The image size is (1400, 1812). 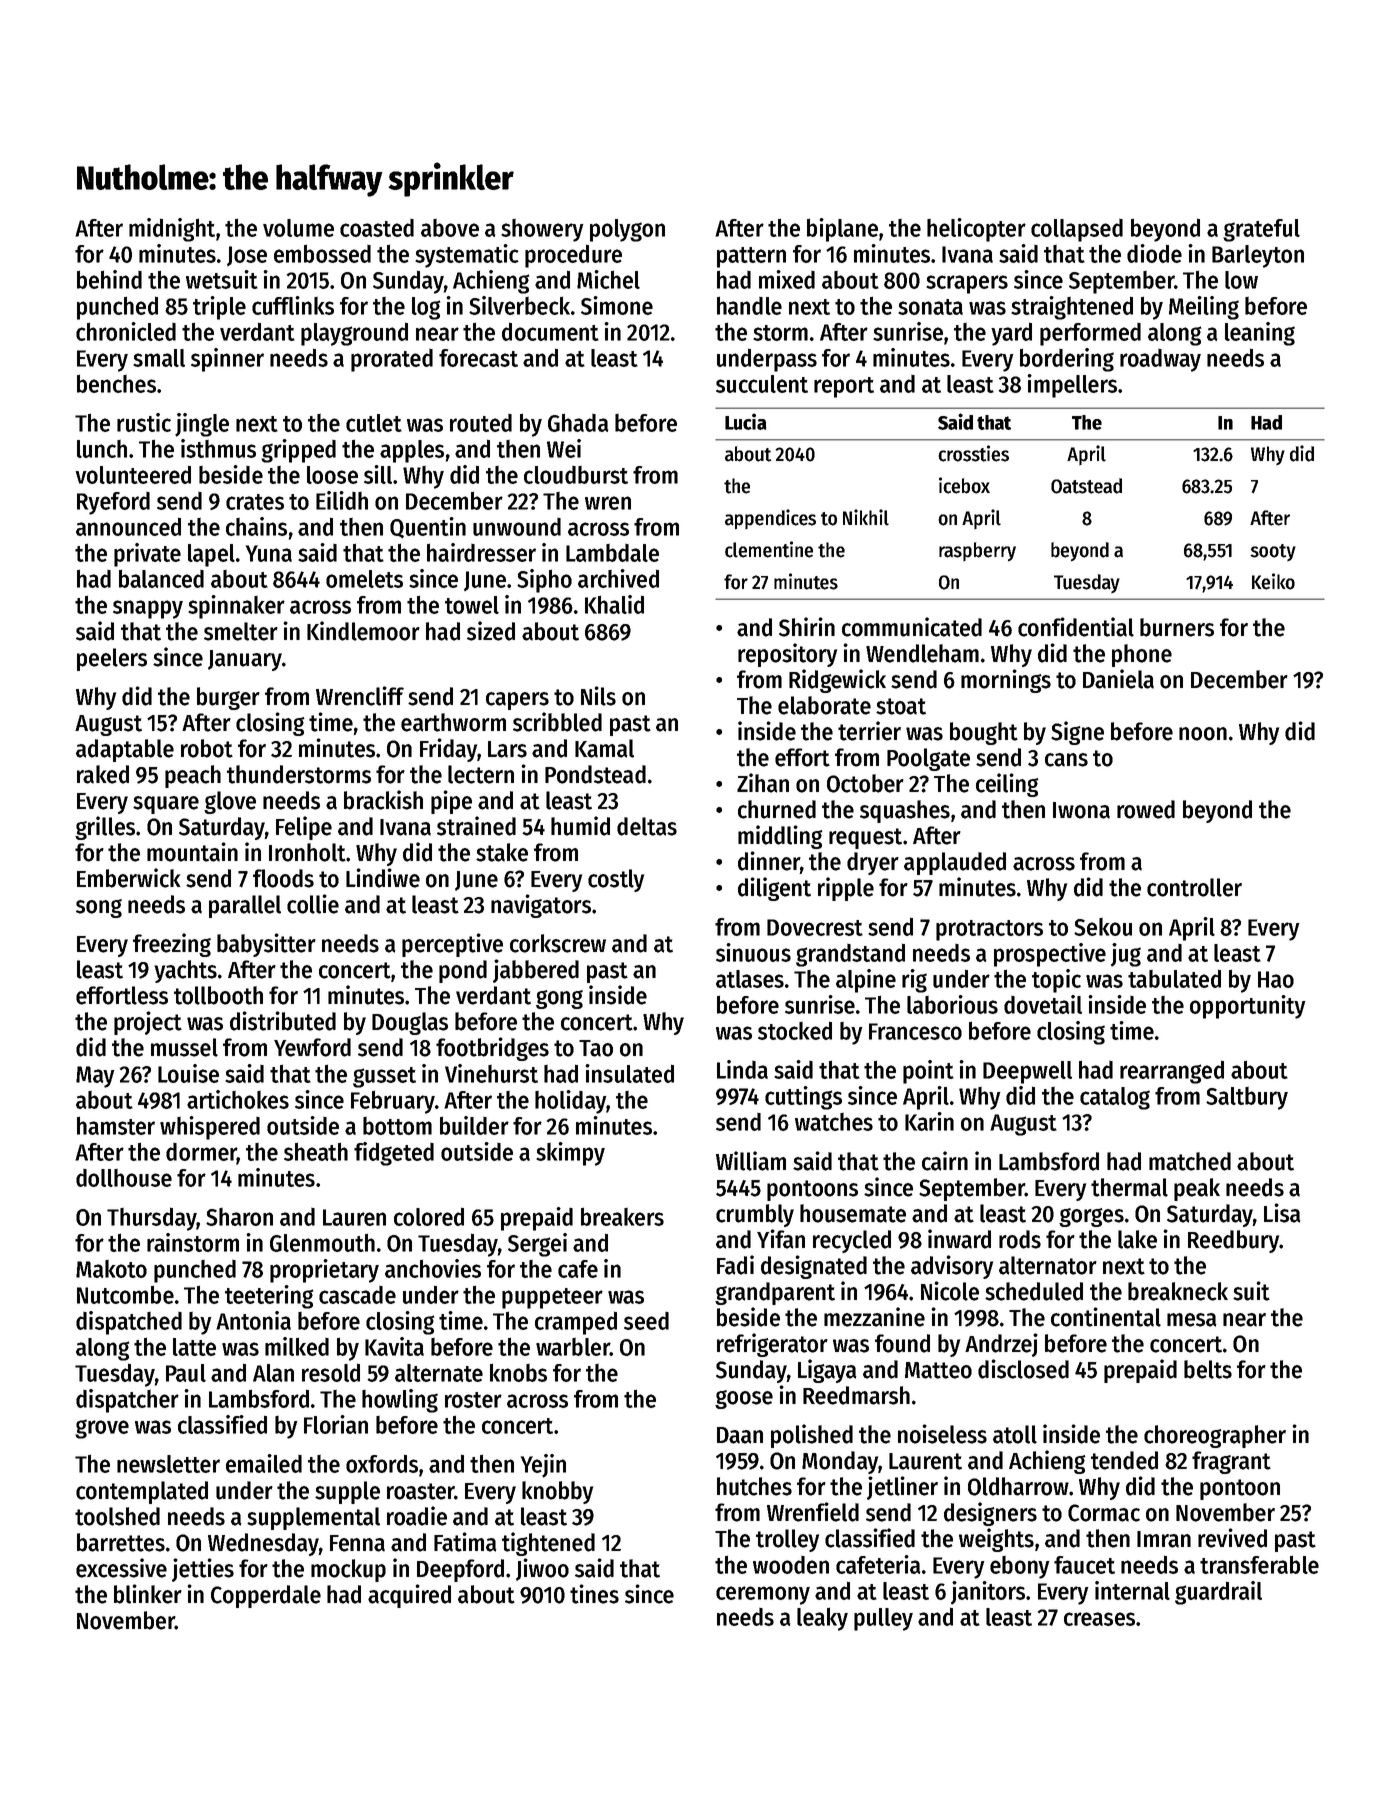 What do you see at coordinates (298, 228) in the screenshot?
I see `volume` at bounding box center [298, 228].
